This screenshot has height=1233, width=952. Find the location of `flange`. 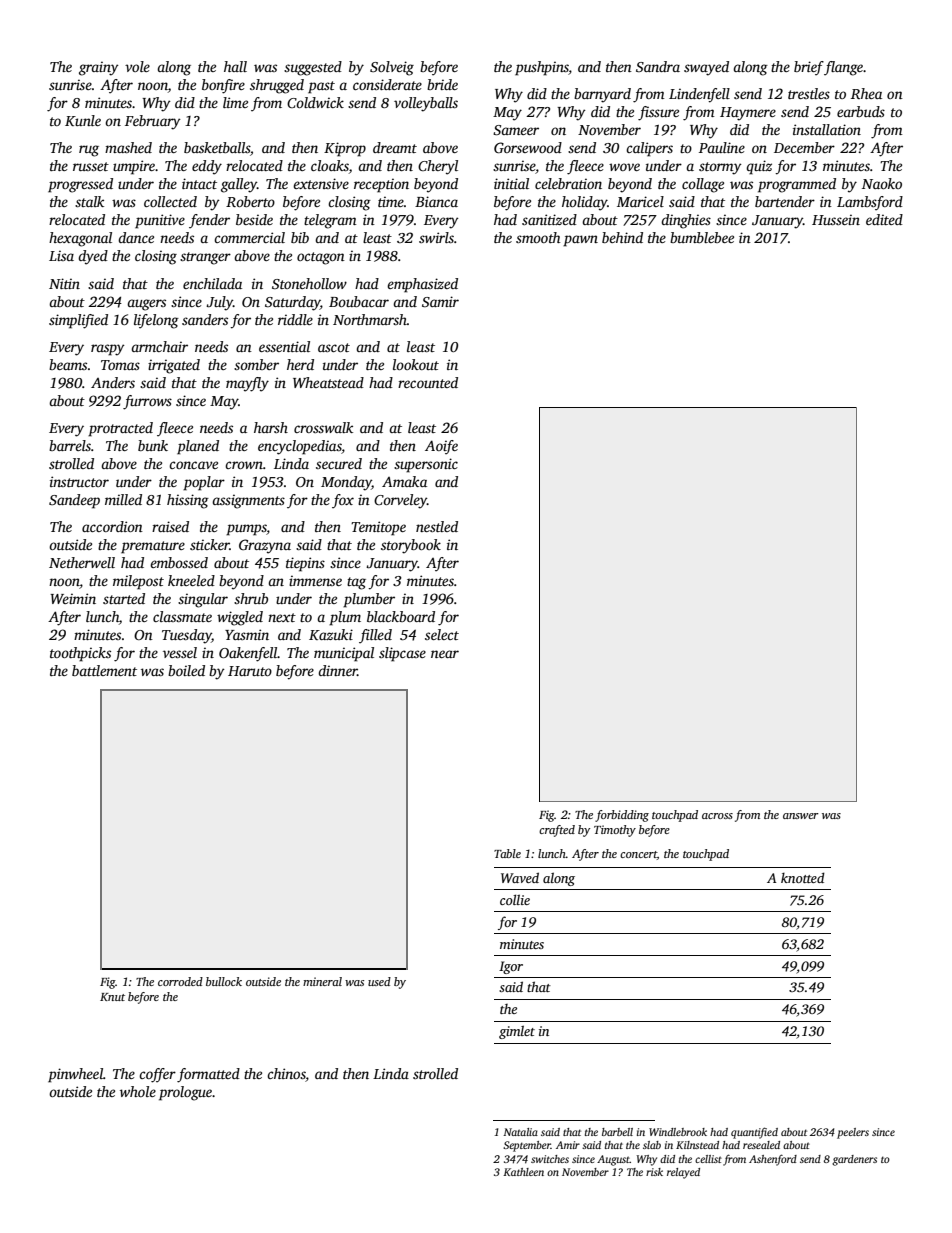

flange is located at coordinates (843, 68).
